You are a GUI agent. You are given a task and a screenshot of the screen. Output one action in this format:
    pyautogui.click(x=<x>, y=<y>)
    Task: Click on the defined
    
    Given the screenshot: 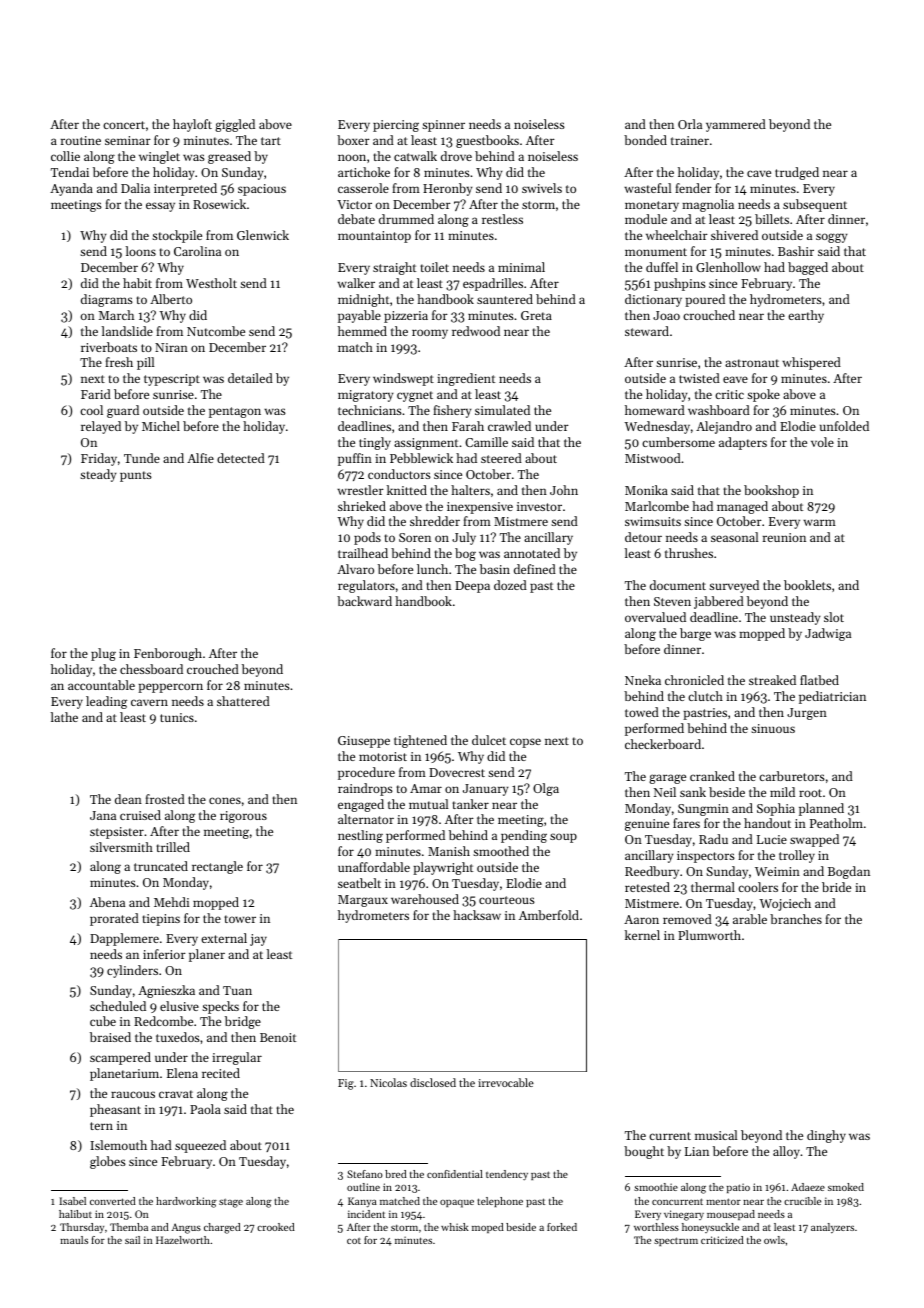 What is the action you would take?
    pyautogui.click(x=535, y=569)
